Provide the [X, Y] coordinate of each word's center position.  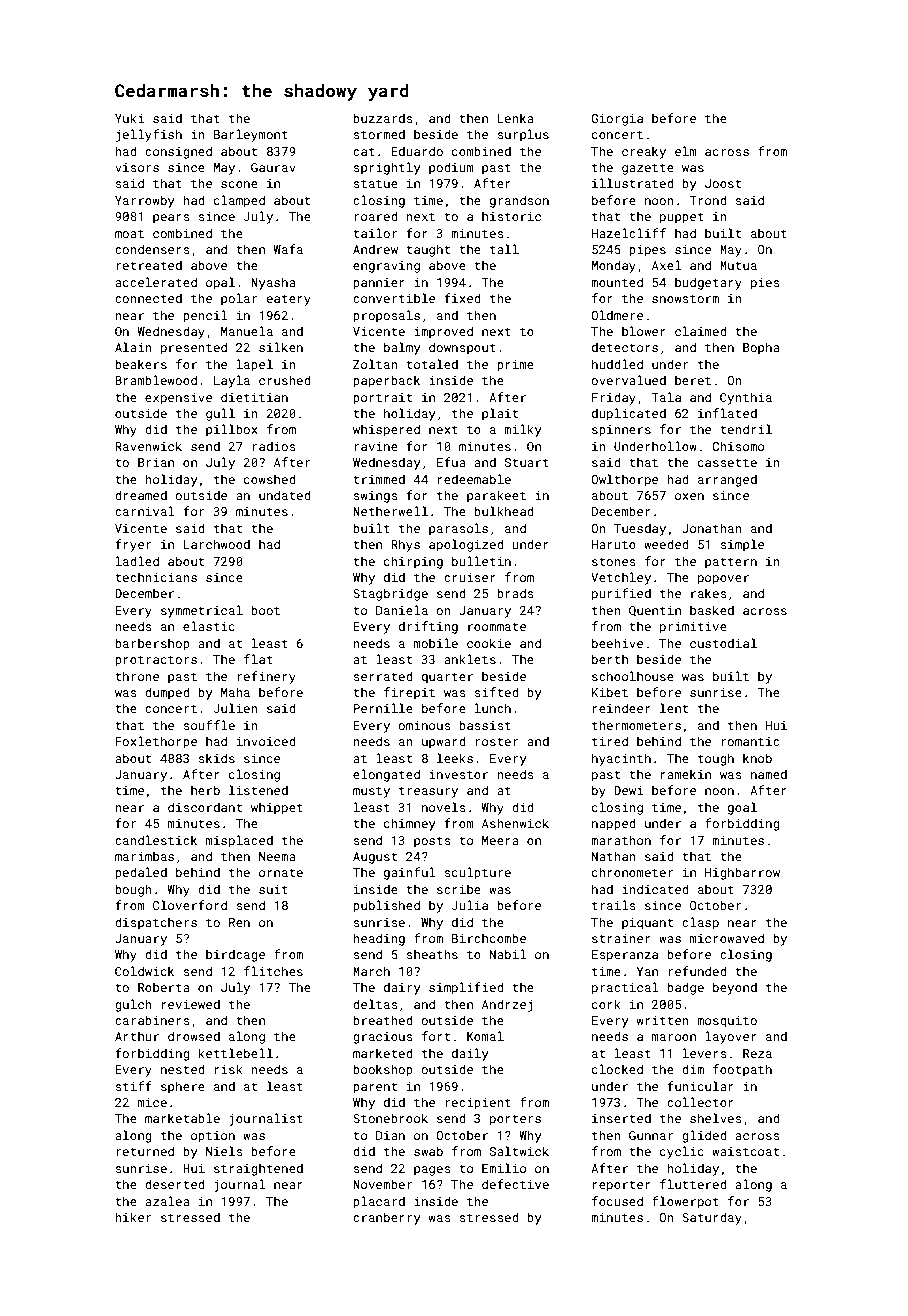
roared [376, 216]
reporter [622, 1186]
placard [379, 1202]
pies [765, 284]
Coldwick [144, 971]
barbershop [152, 644]
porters [515, 1120]
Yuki [130, 118]
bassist [485, 725]
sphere [183, 1087]
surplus [523, 135]
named [769, 774]
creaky [644, 152]
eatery [288, 300]
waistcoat [745, 1151]
